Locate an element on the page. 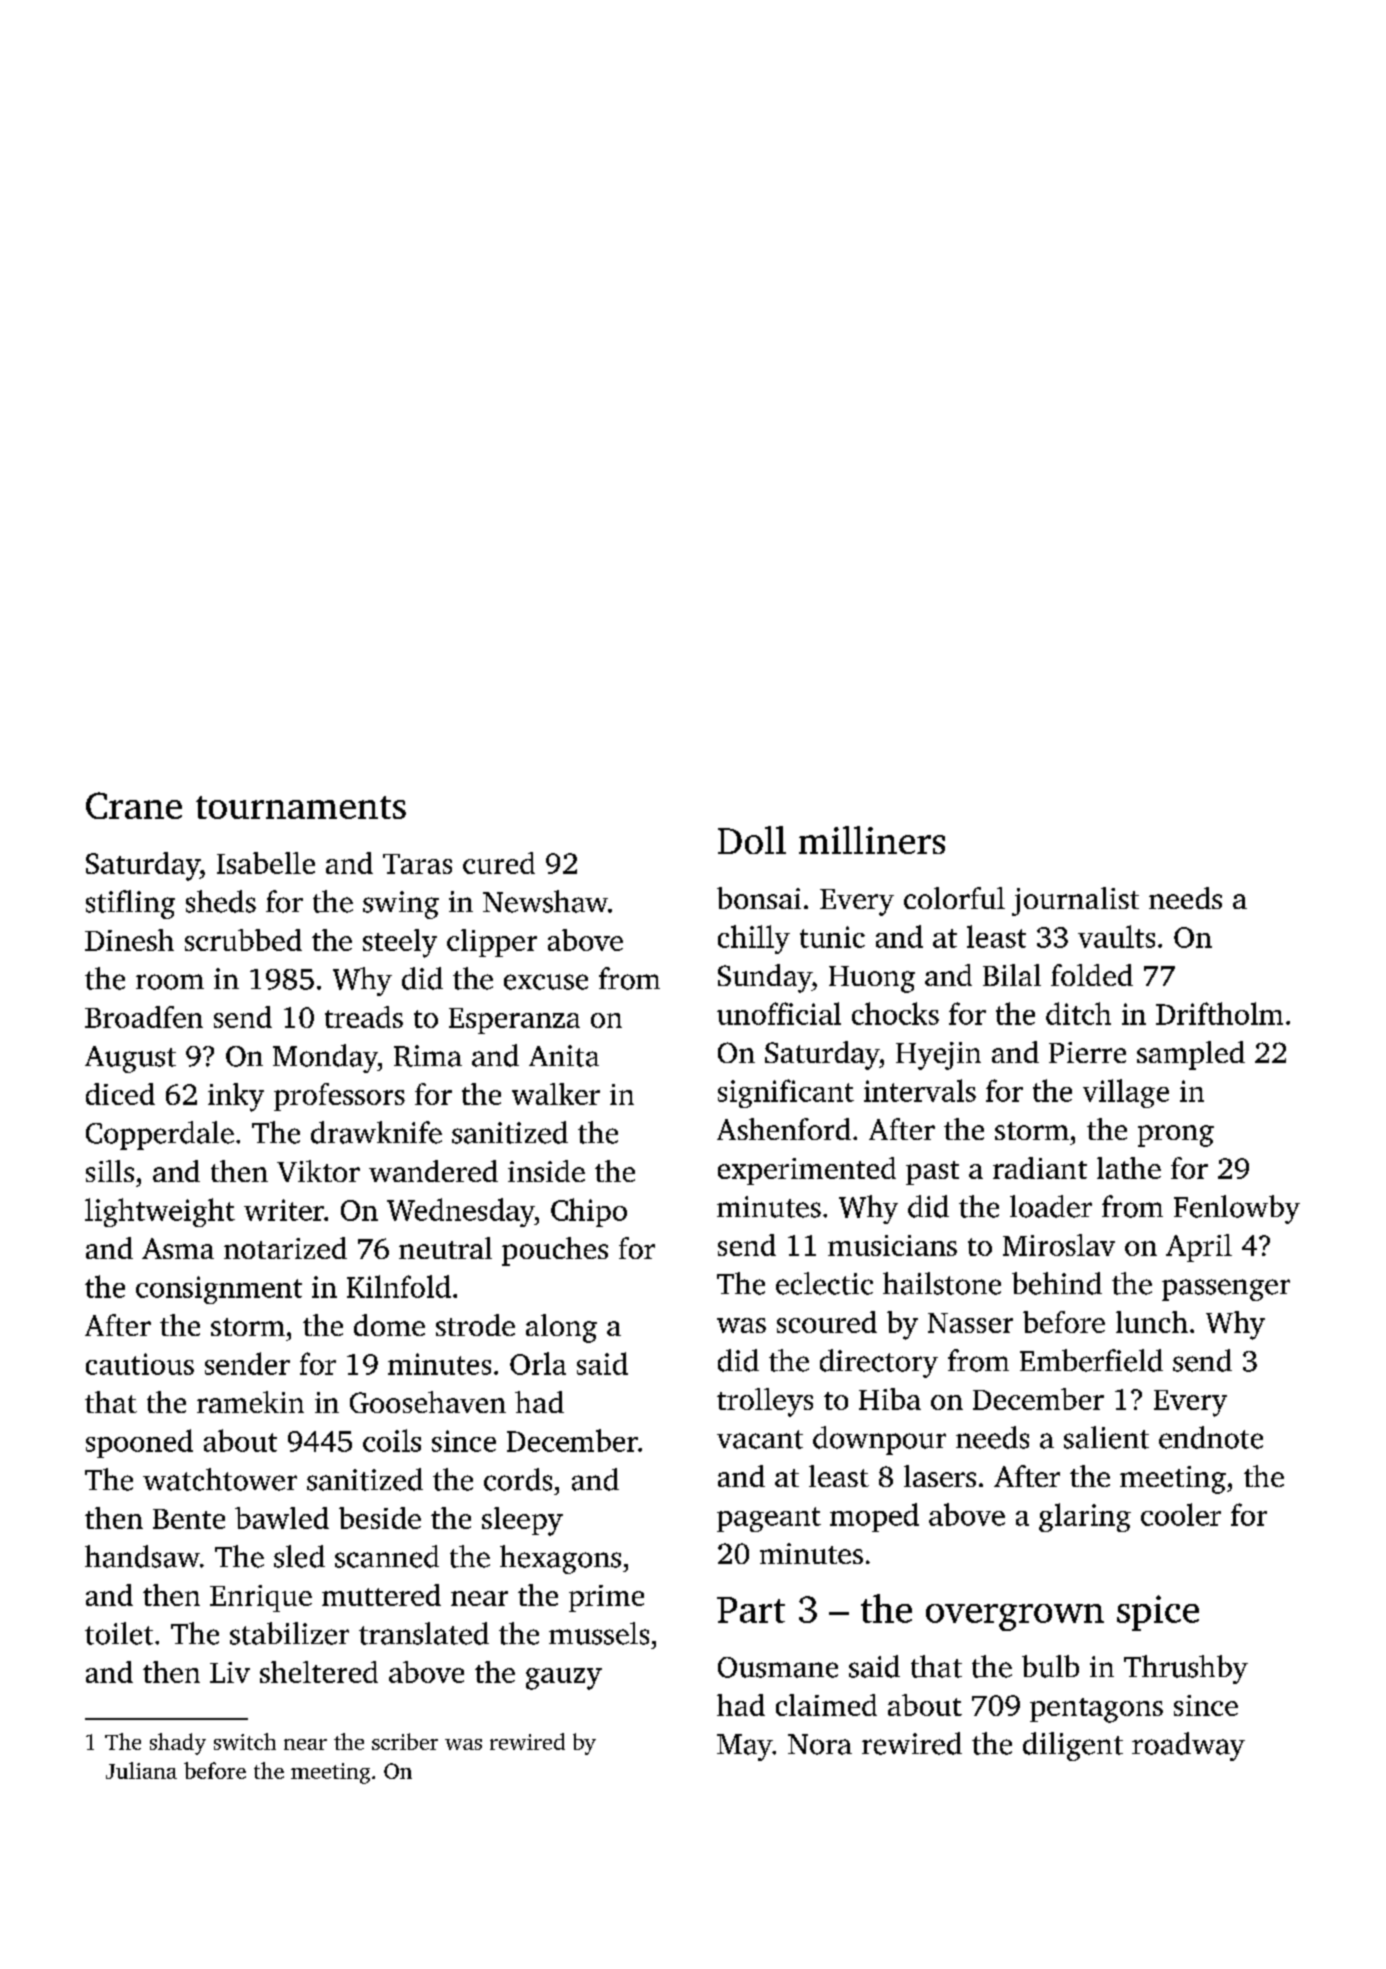 Image resolution: width=1386 pixels, height=1969 pixels. pageant is located at coordinates (769, 1519).
